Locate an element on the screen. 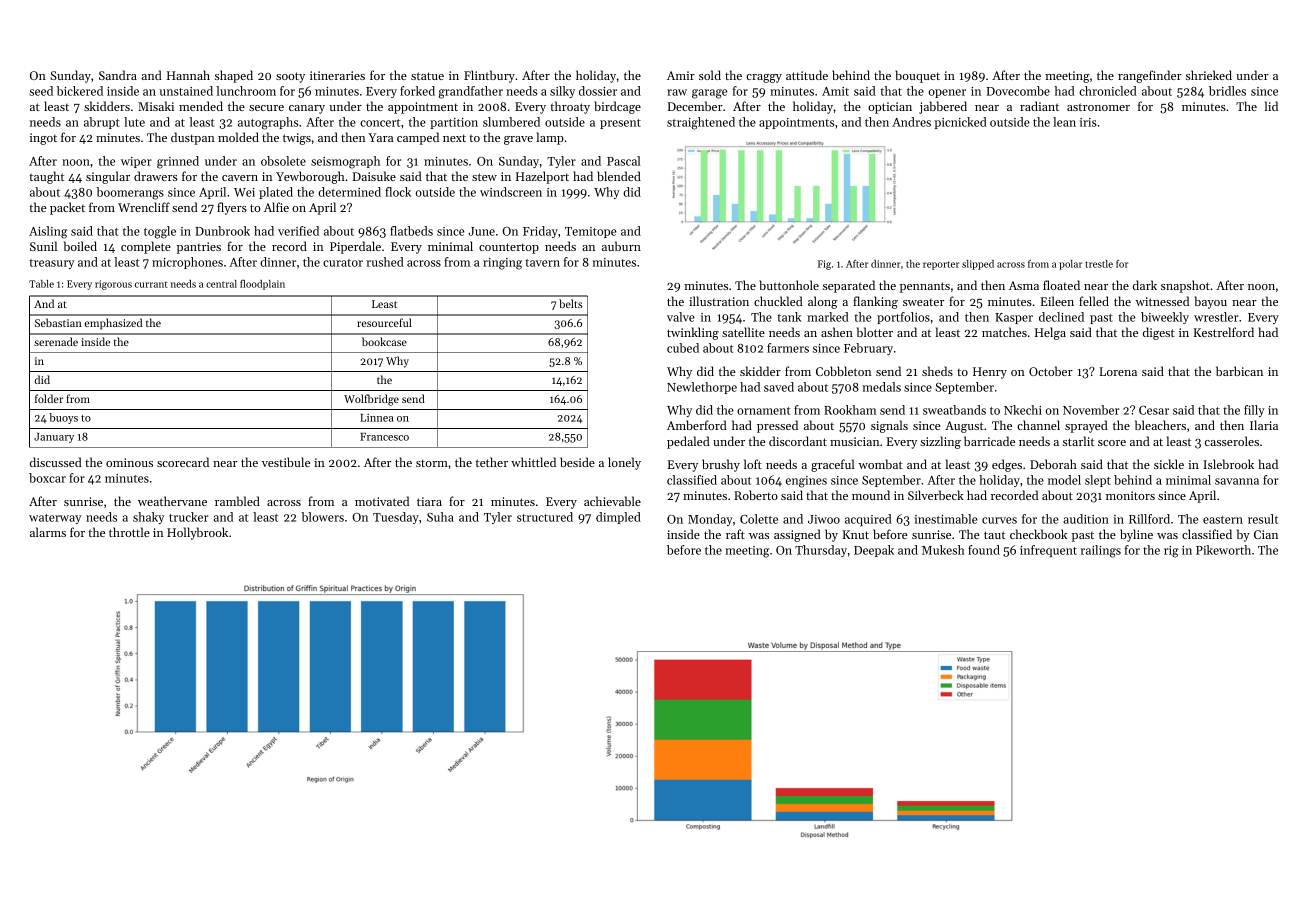 This screenshot has height=924, width=1308. attitude is located at coordinates (807, 75).
